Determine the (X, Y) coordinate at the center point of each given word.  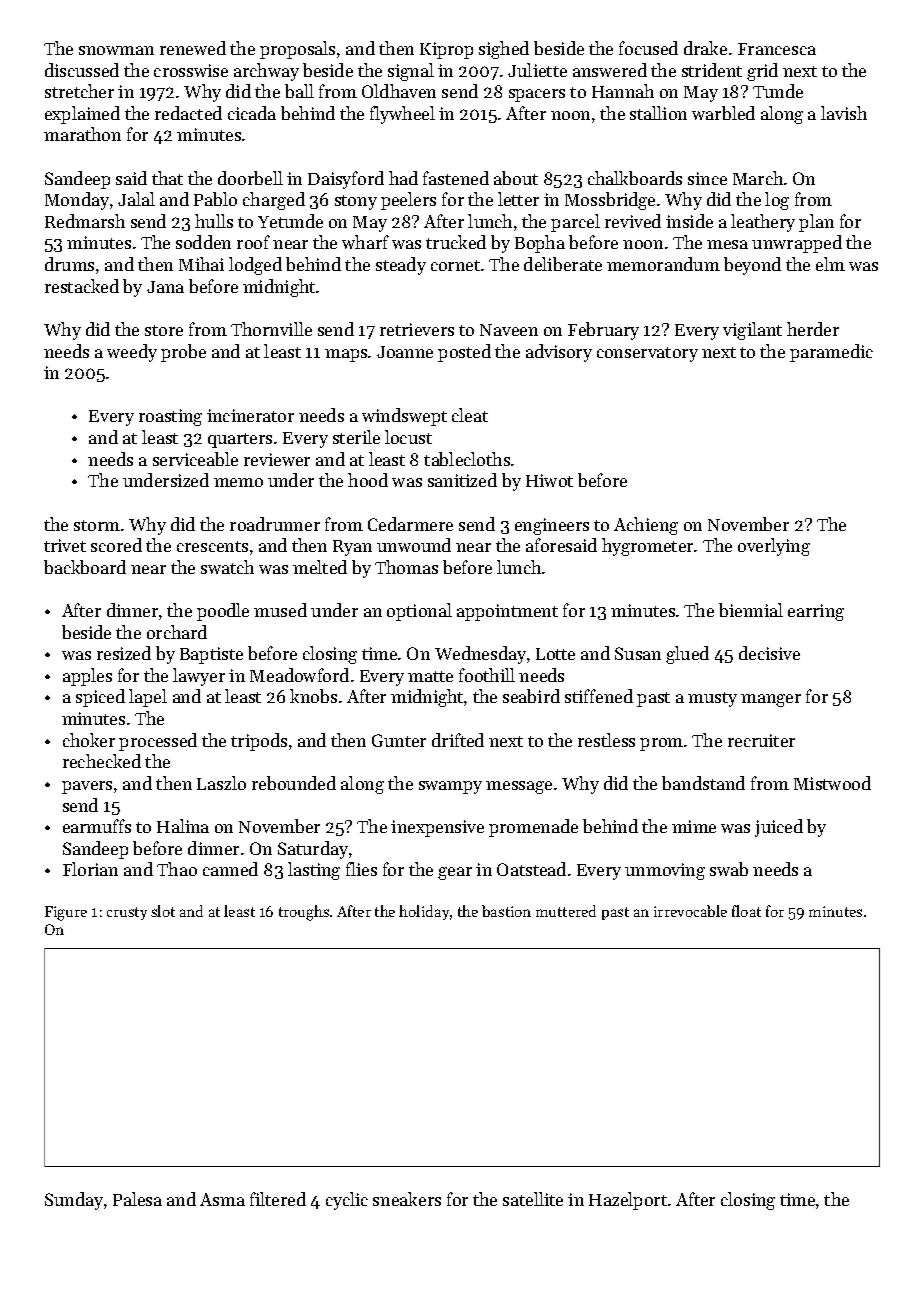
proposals (297, 50)
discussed (82, 70)
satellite (533, 1199)
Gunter (399, 740)
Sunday (74, 1201)
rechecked (102, 761)
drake (705, 48)
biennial (751, 610)
